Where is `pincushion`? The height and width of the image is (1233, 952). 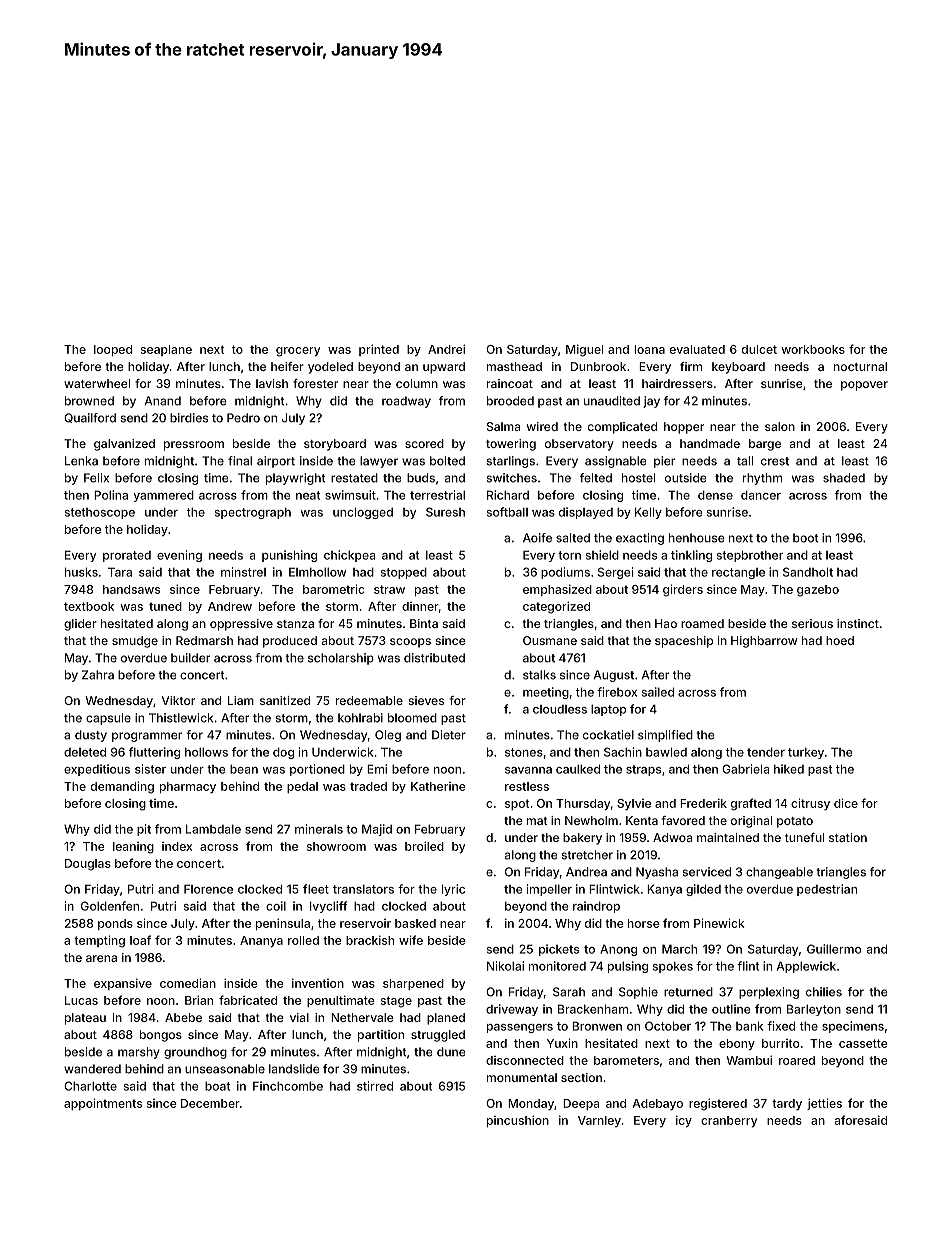 pincushion is located at coordinates (518, 1121).
